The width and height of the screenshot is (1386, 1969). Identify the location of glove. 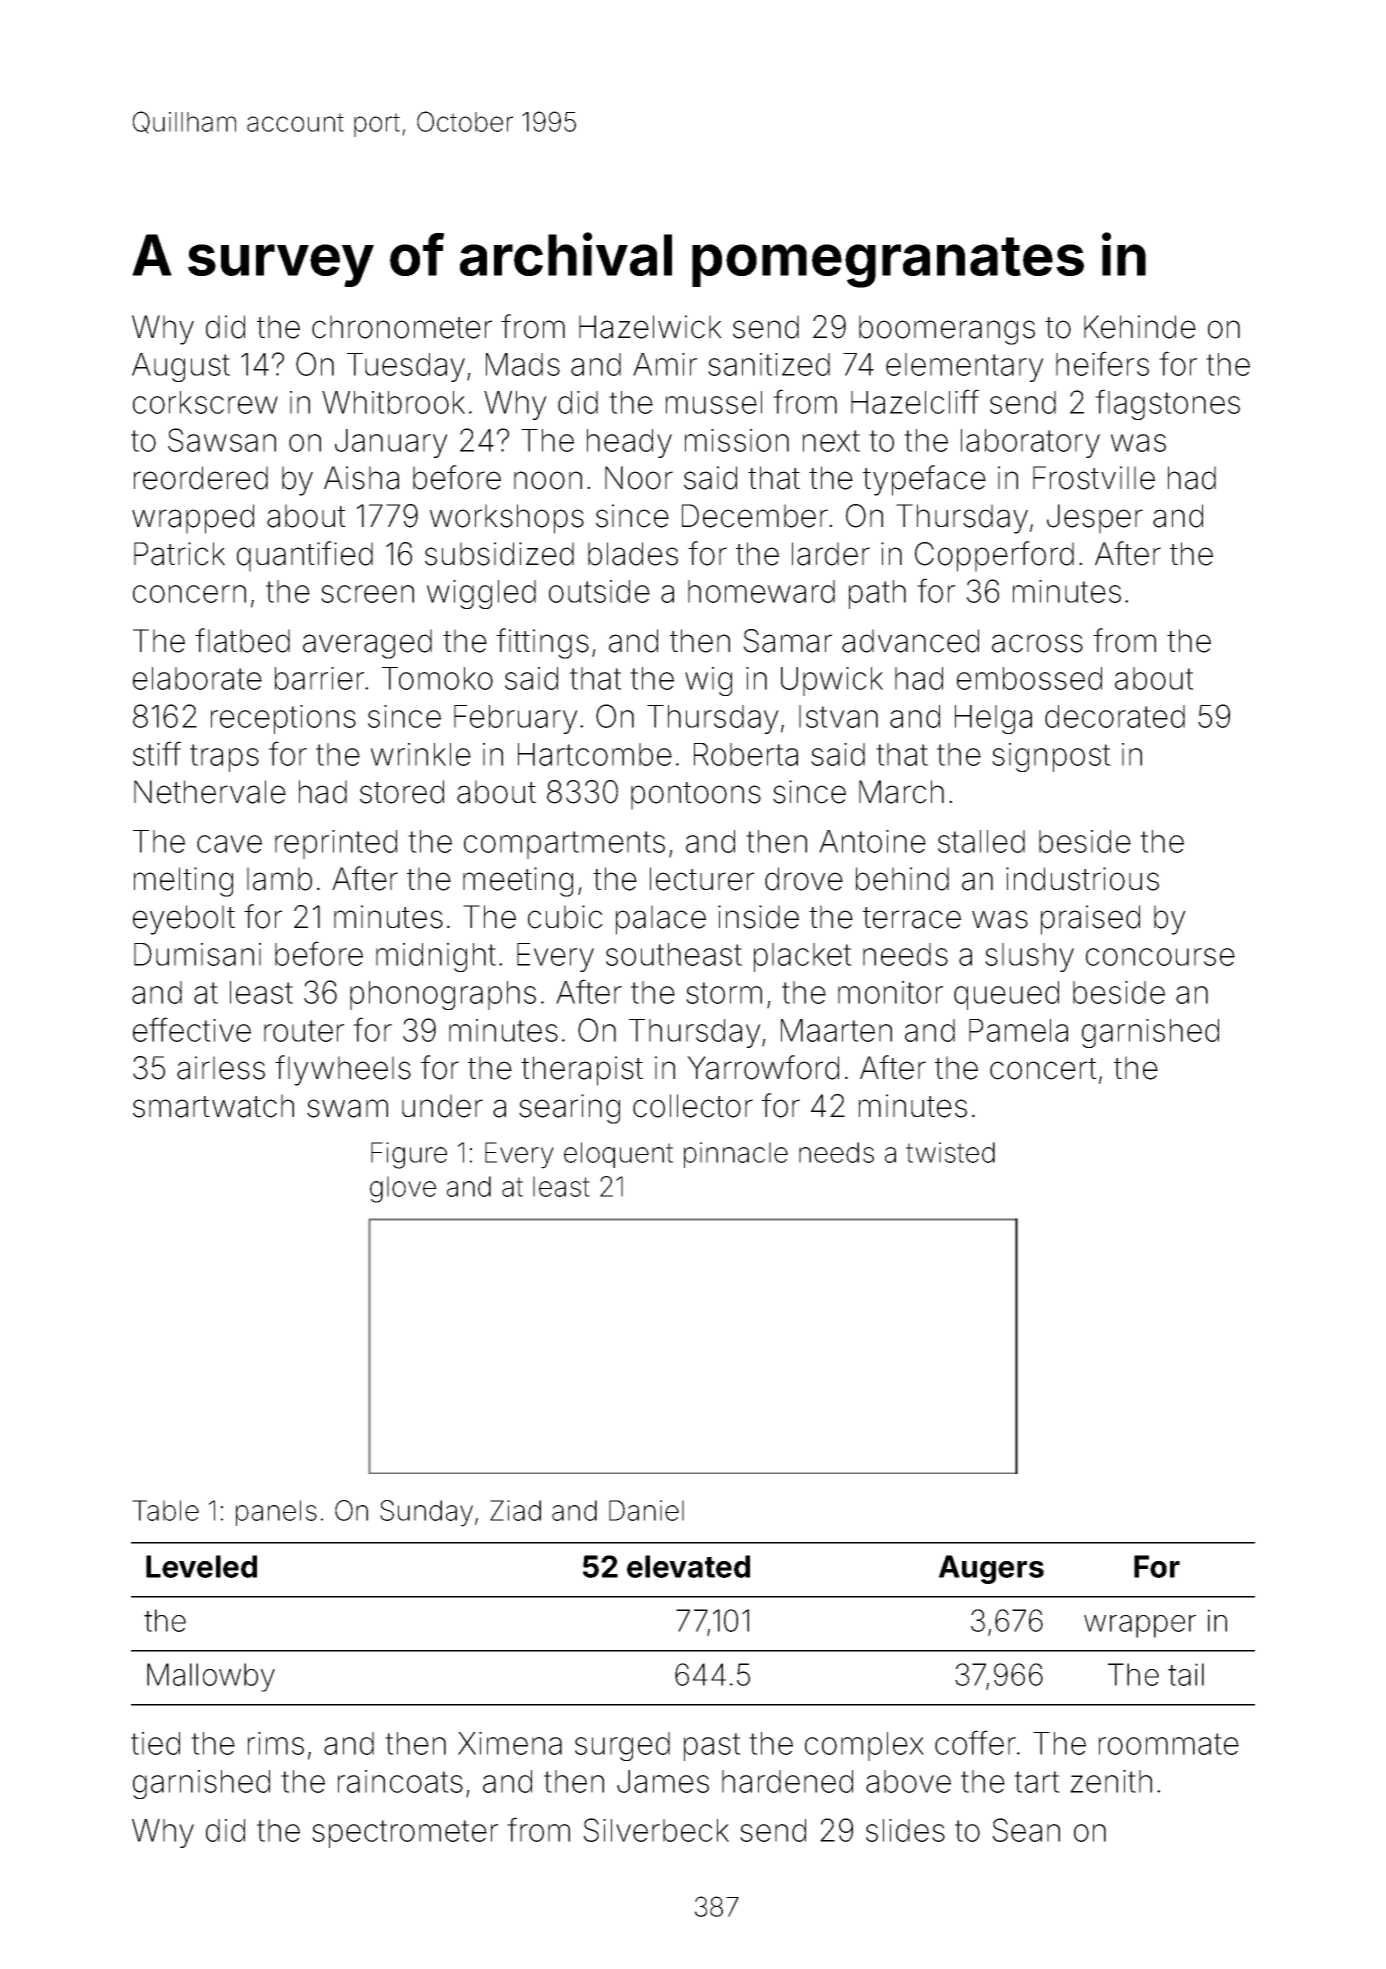
(403, 1189).
